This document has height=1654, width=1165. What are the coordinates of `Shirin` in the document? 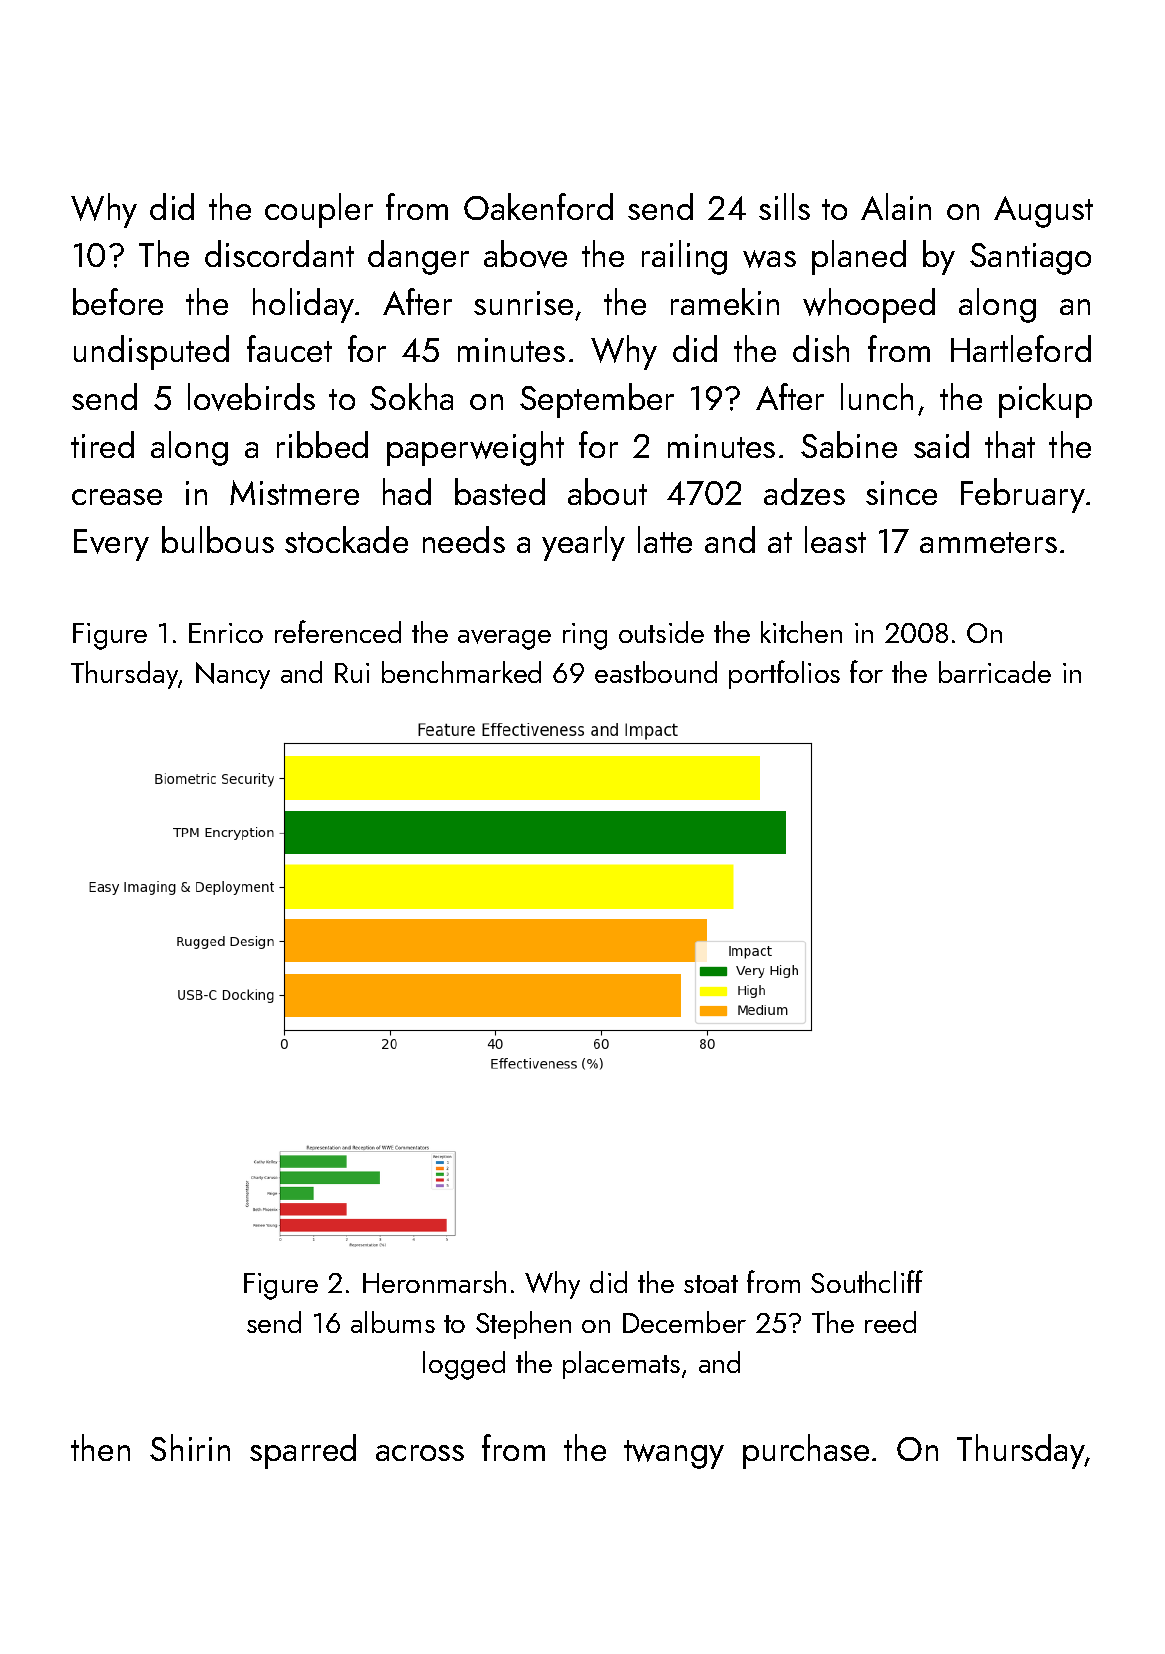 It's located at (190, 1447).
